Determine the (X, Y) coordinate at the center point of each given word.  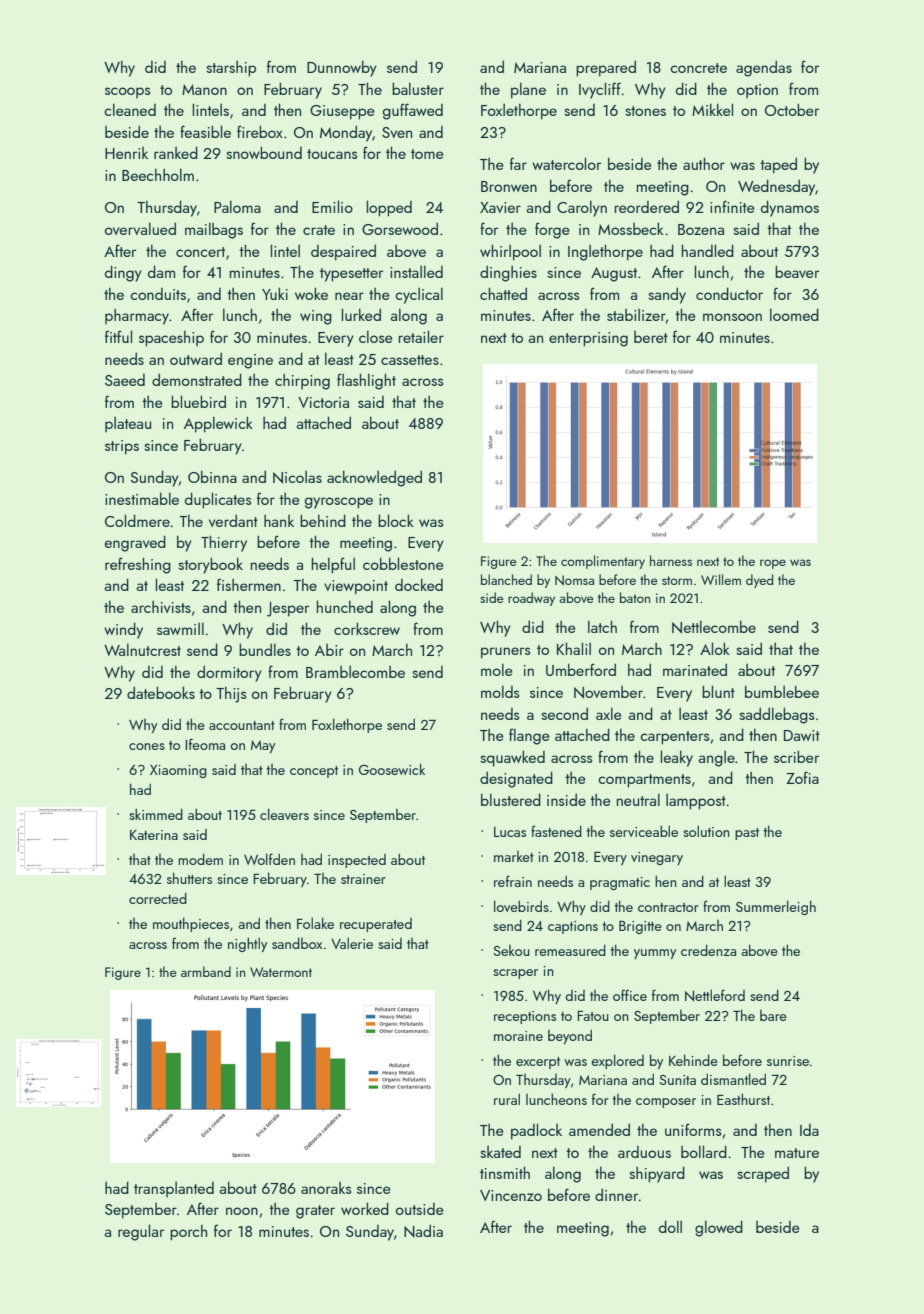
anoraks (326, 1188)
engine (250, 361)
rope (773, 564)
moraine (518, 1036)
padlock (536, 1131)
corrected (158, 898)
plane (528, 90)
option (757, 91)
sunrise (788, 1061)
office (630, 995)
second (564, 713)
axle (609, 713)
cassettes (410, 360)
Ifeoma (205, 744)
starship (231, 69)
